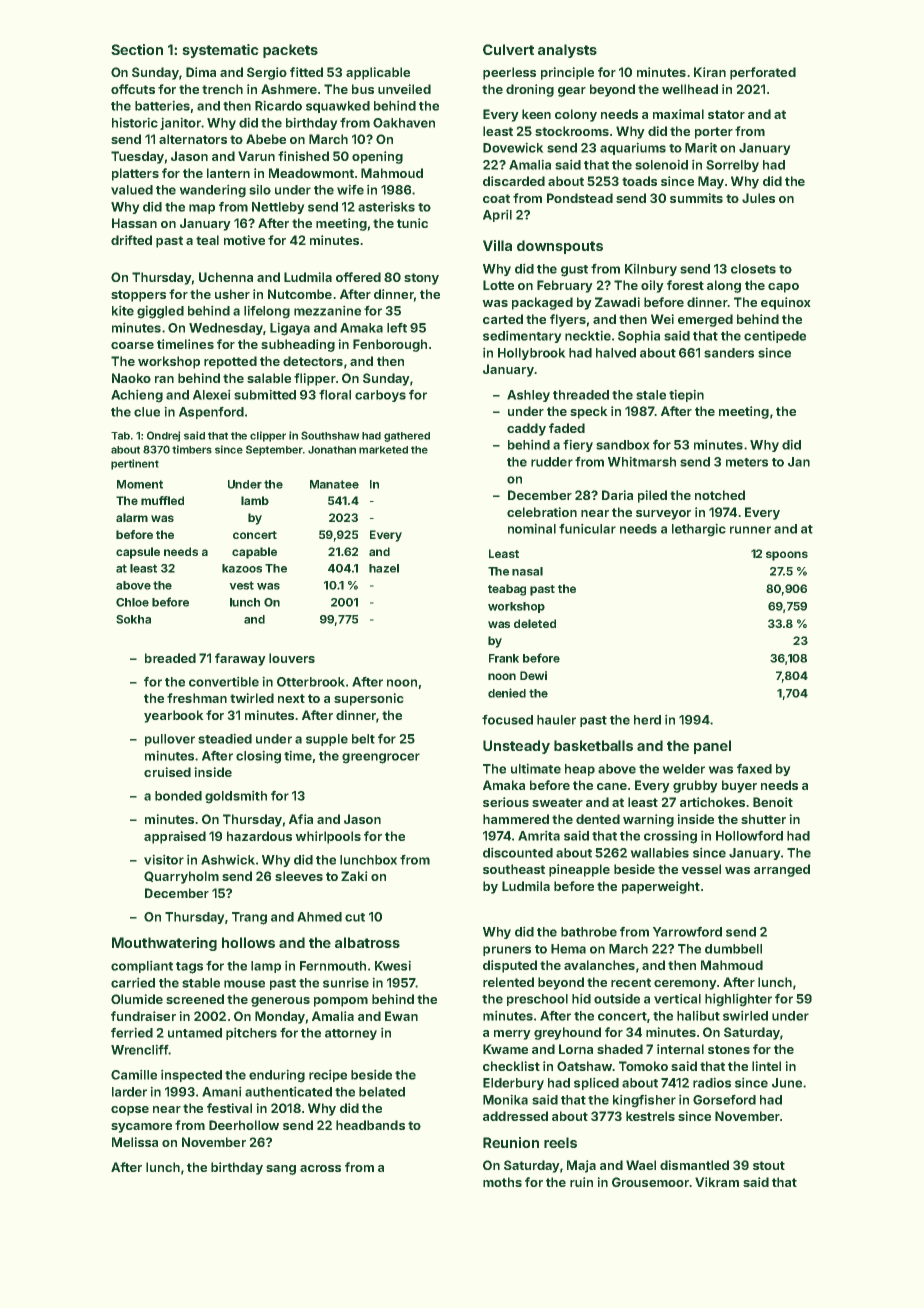 The image size is (924, 1308). Describe the element at coordinates (758, 198) in the screenshot. I see `Jules` at that location.
